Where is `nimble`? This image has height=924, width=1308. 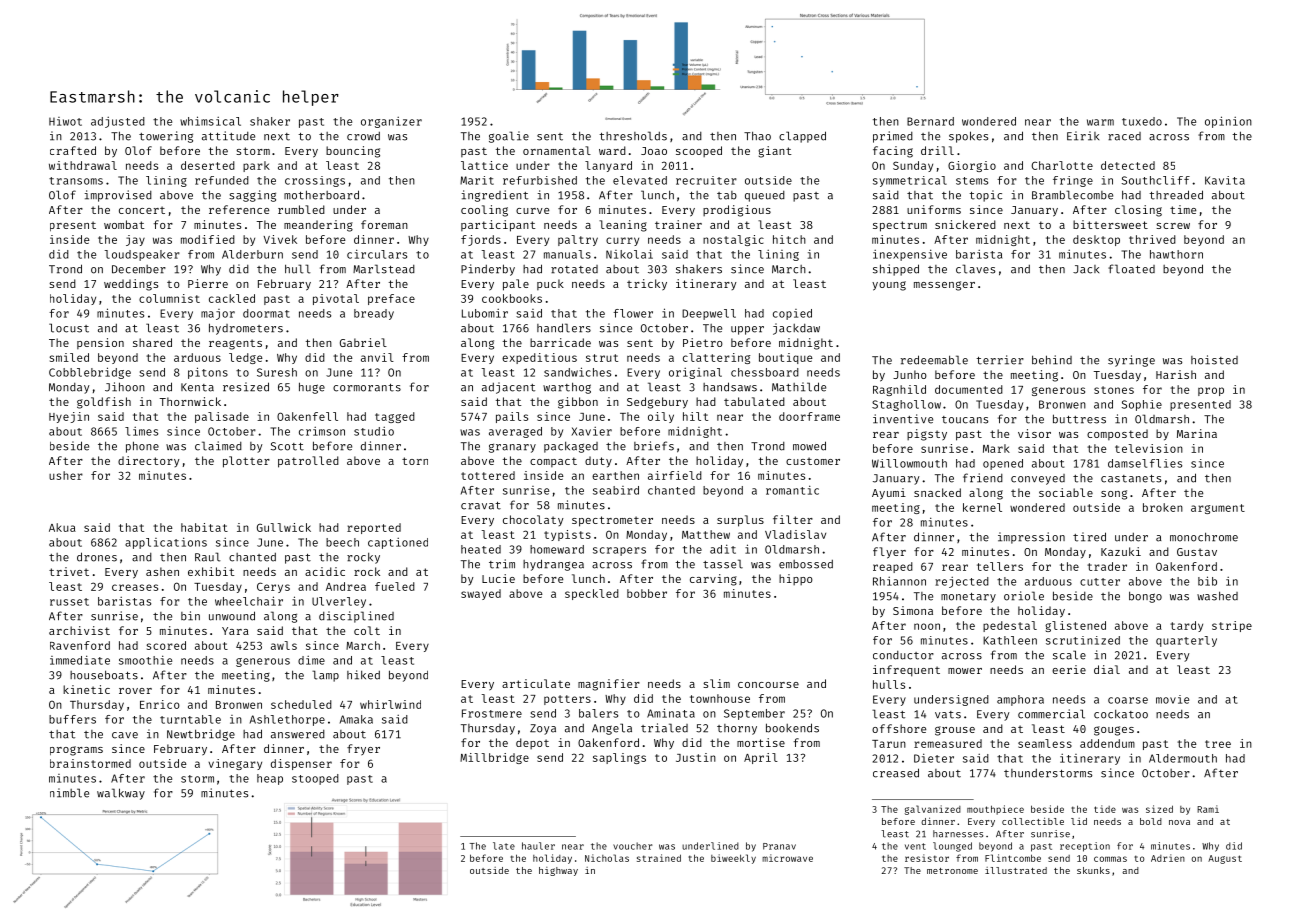
nimble is located at coordinates (69, 793).
